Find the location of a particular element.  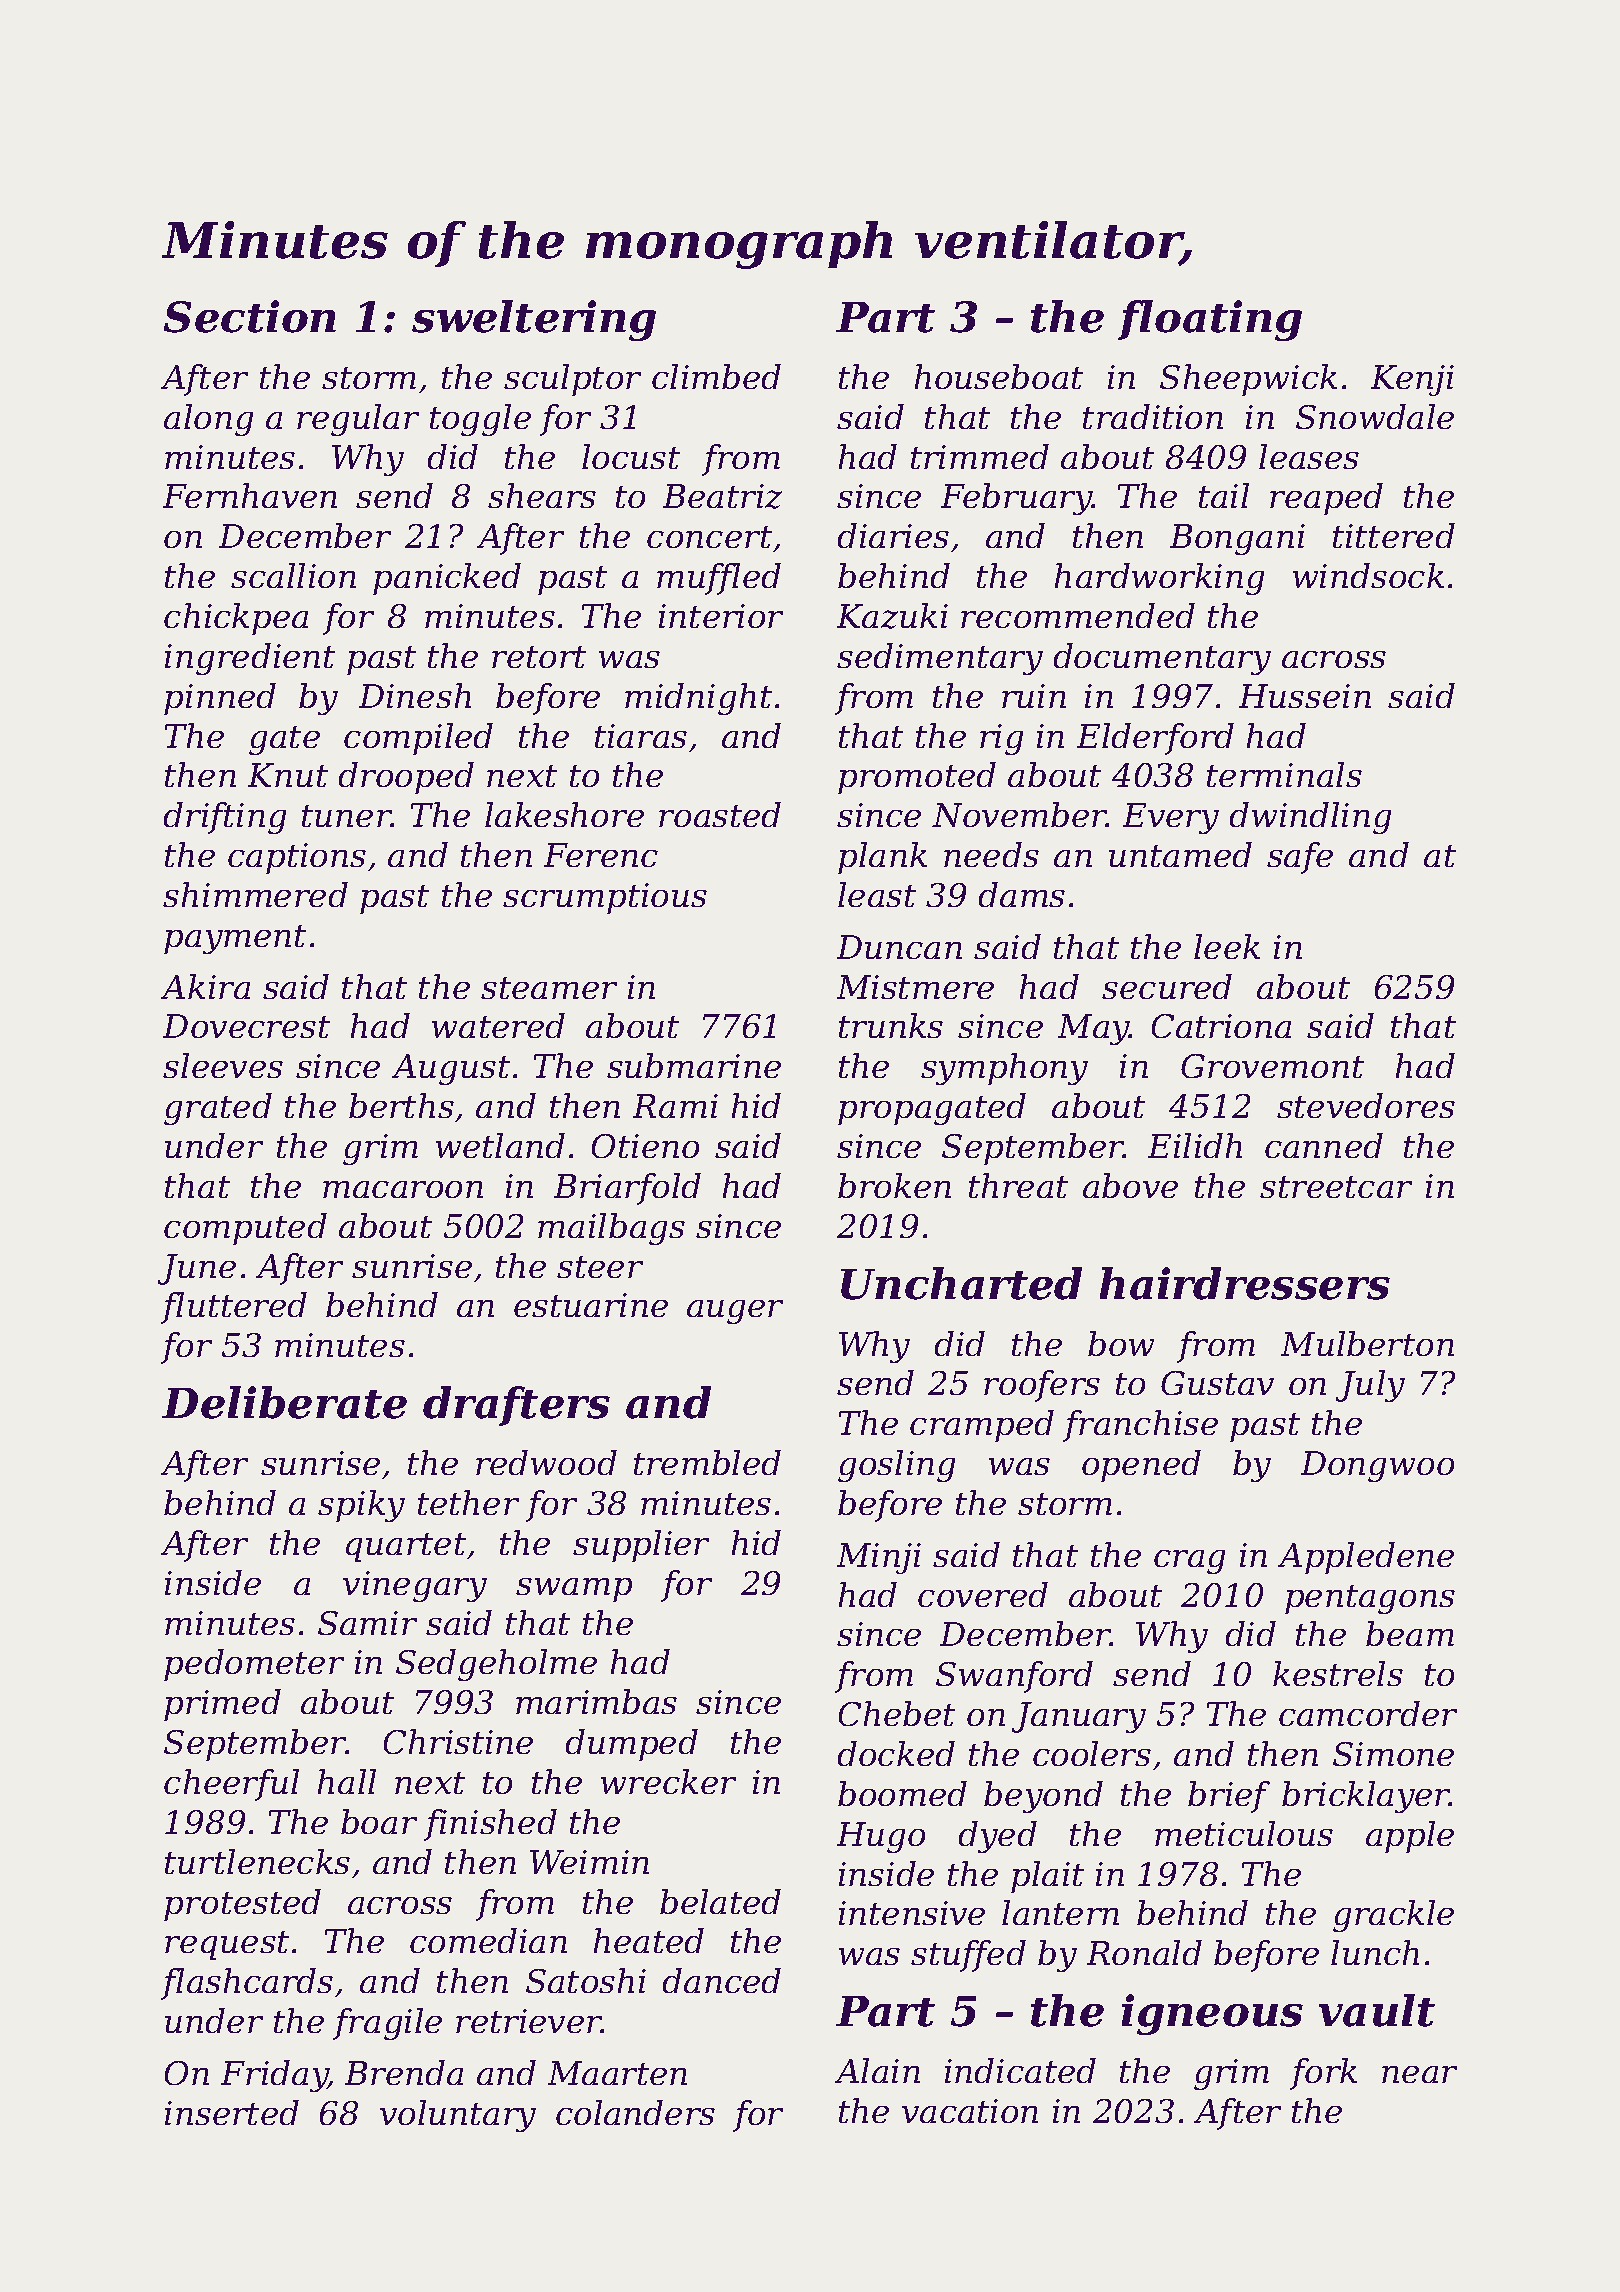

lakeshore is located at coordinates (564, 814).
